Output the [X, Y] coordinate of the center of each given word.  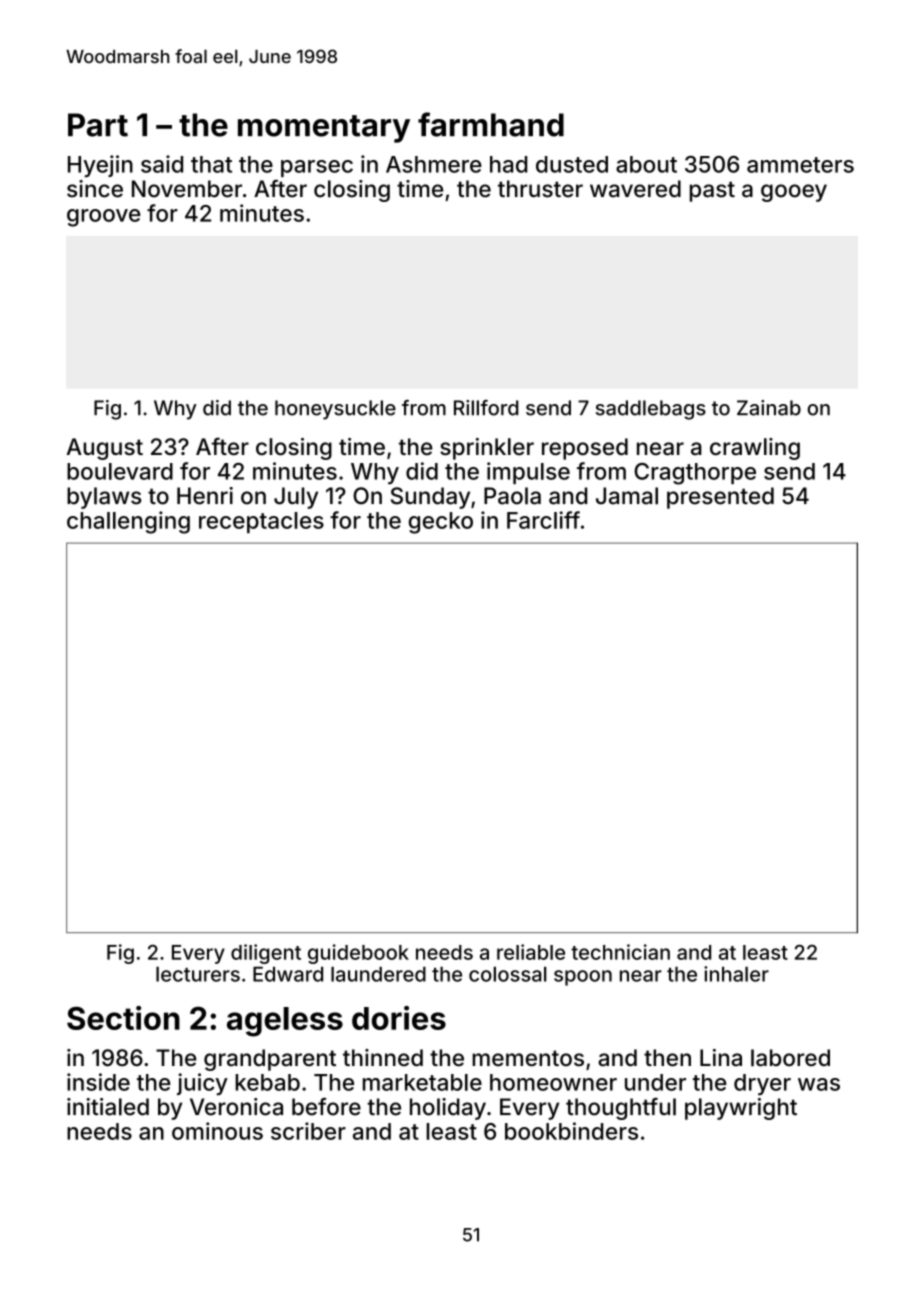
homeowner [553, 1082]
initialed [108, 1107]
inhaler [736, 974]
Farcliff [543, 520]
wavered [635, 189]
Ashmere [434, 164]
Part [98, 125]
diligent [266, 954]
